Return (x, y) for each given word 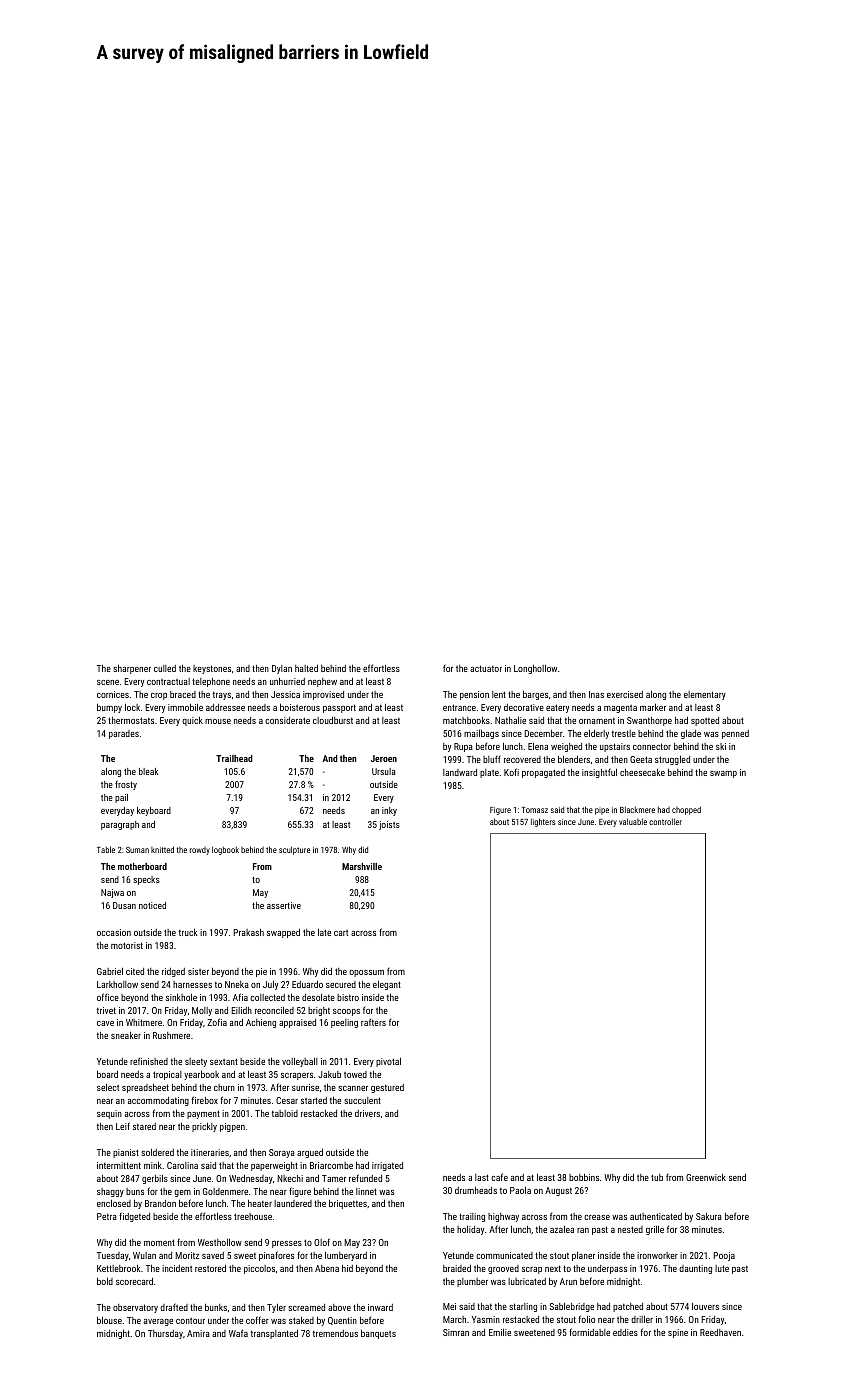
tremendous (335, 1333)
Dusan (124, 905)
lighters (543, 822)
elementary (705, 695)
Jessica (285, 694)
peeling (344, 1023)
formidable (589, 1332)
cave (105, 1023)
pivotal (388, 1062)
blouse (109, 1320)
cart (341, 933)
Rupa (463, 747)
